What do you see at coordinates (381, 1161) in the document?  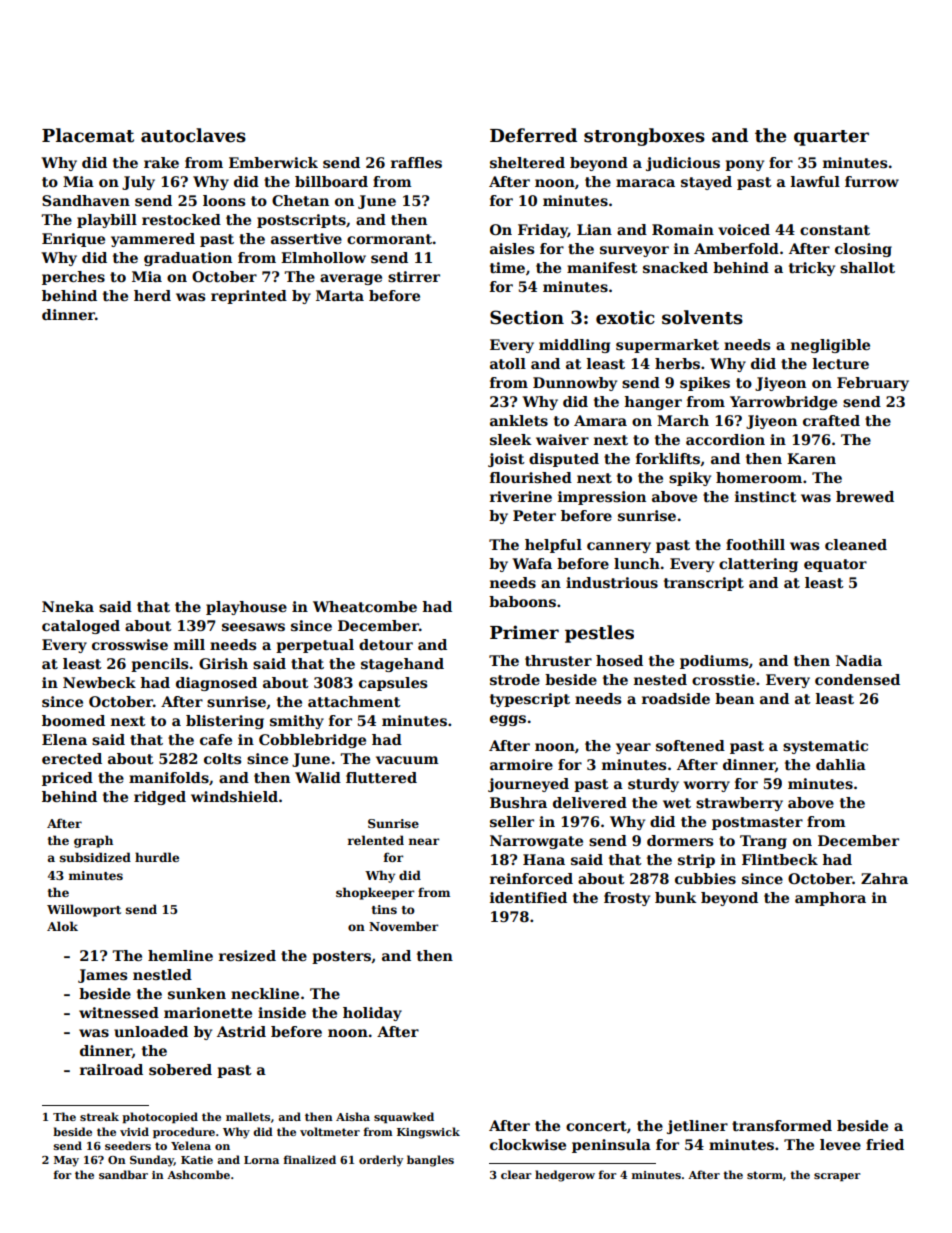 I see `orderly` at bounding box center [381, 1161].
